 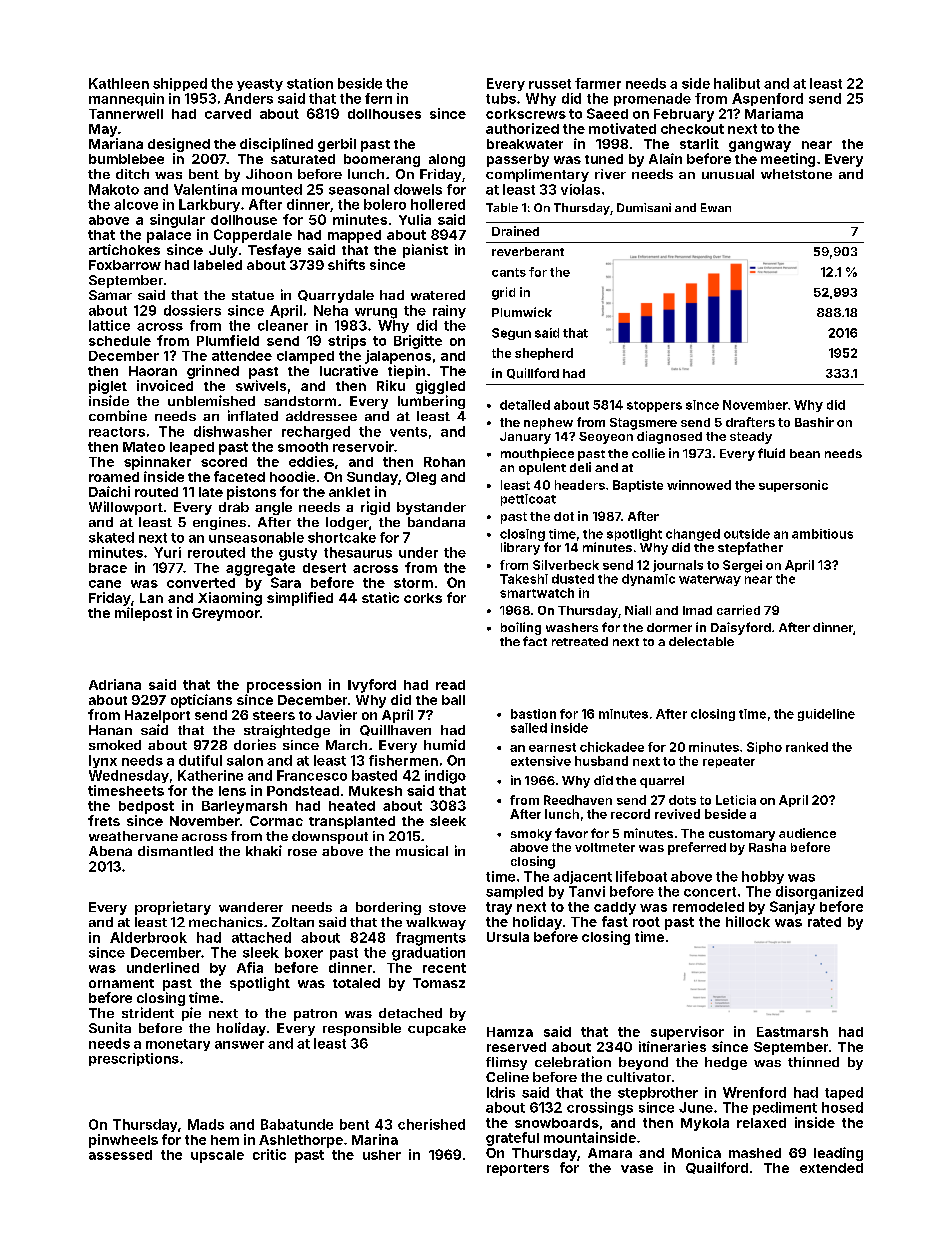 What do you see at coordinates (844, 1093) in the screenshot?
I see `taped` at bounding box center [844, 1093].
